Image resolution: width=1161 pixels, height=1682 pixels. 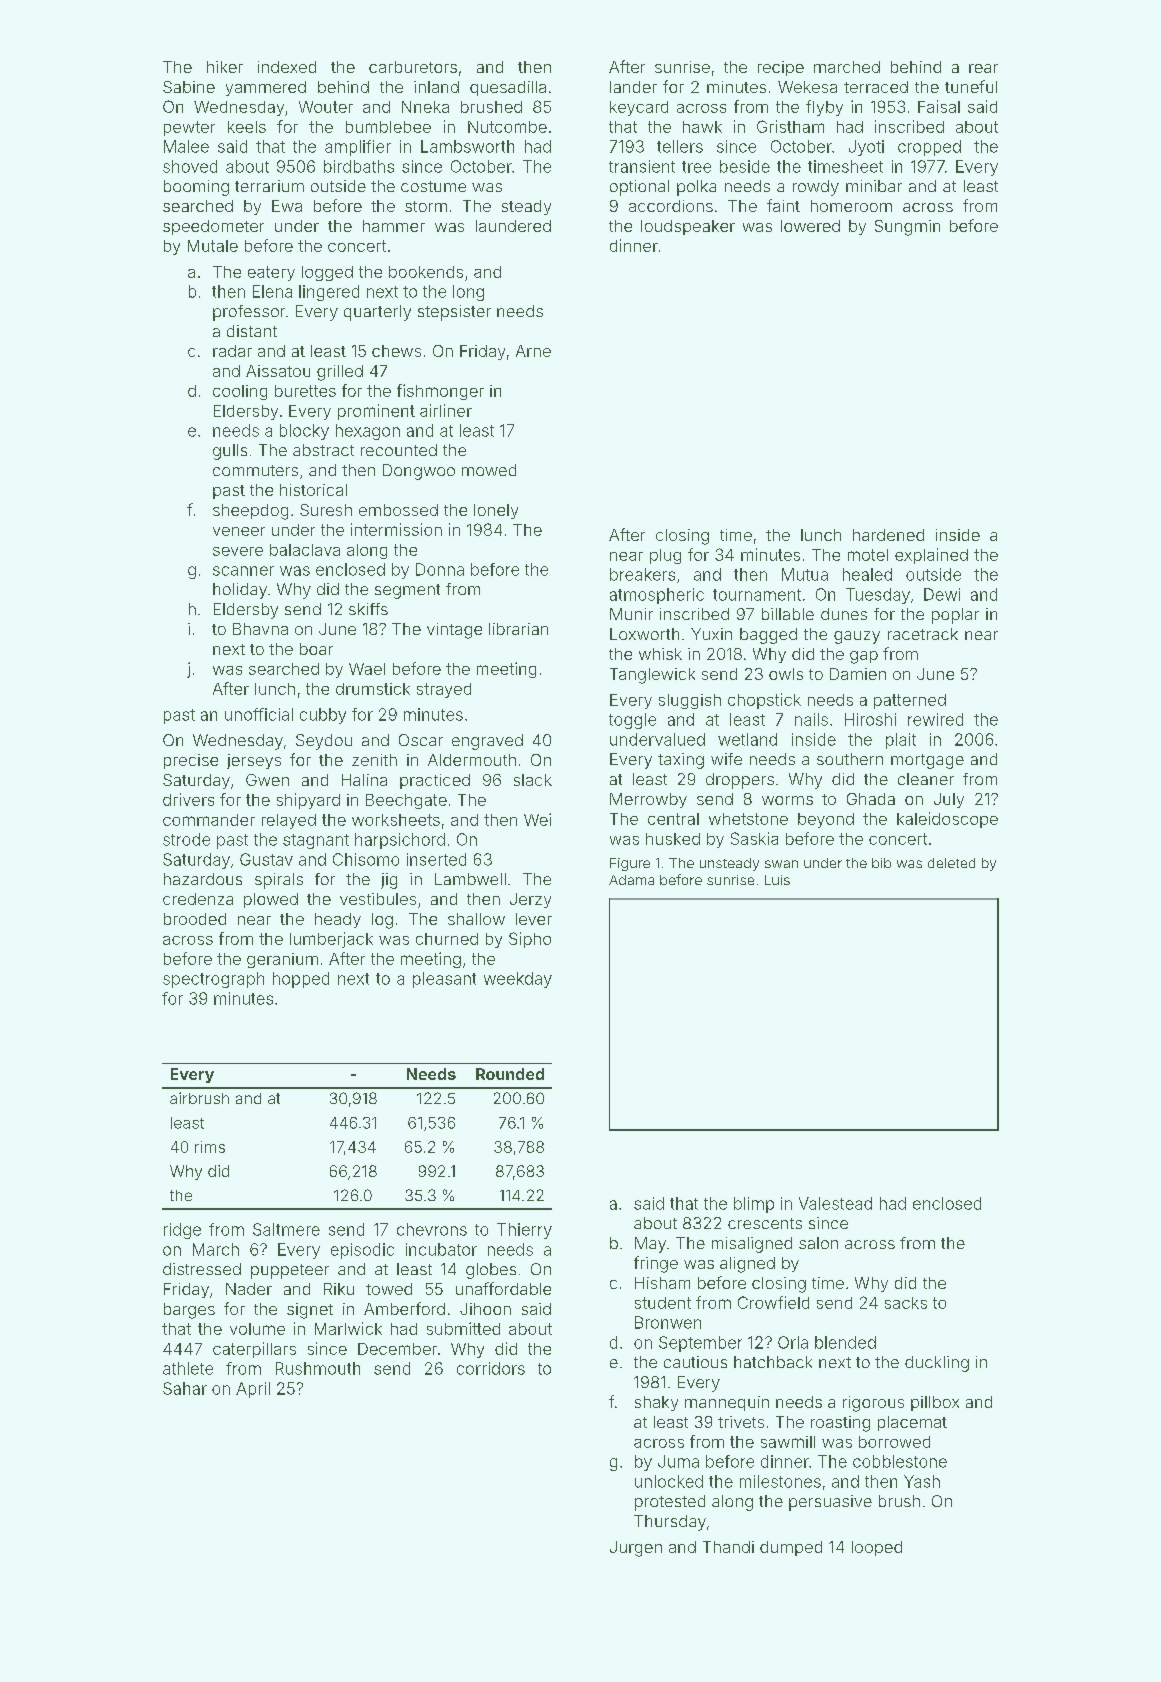 I want to click on Sahar, so click(x=185, y=1388).
